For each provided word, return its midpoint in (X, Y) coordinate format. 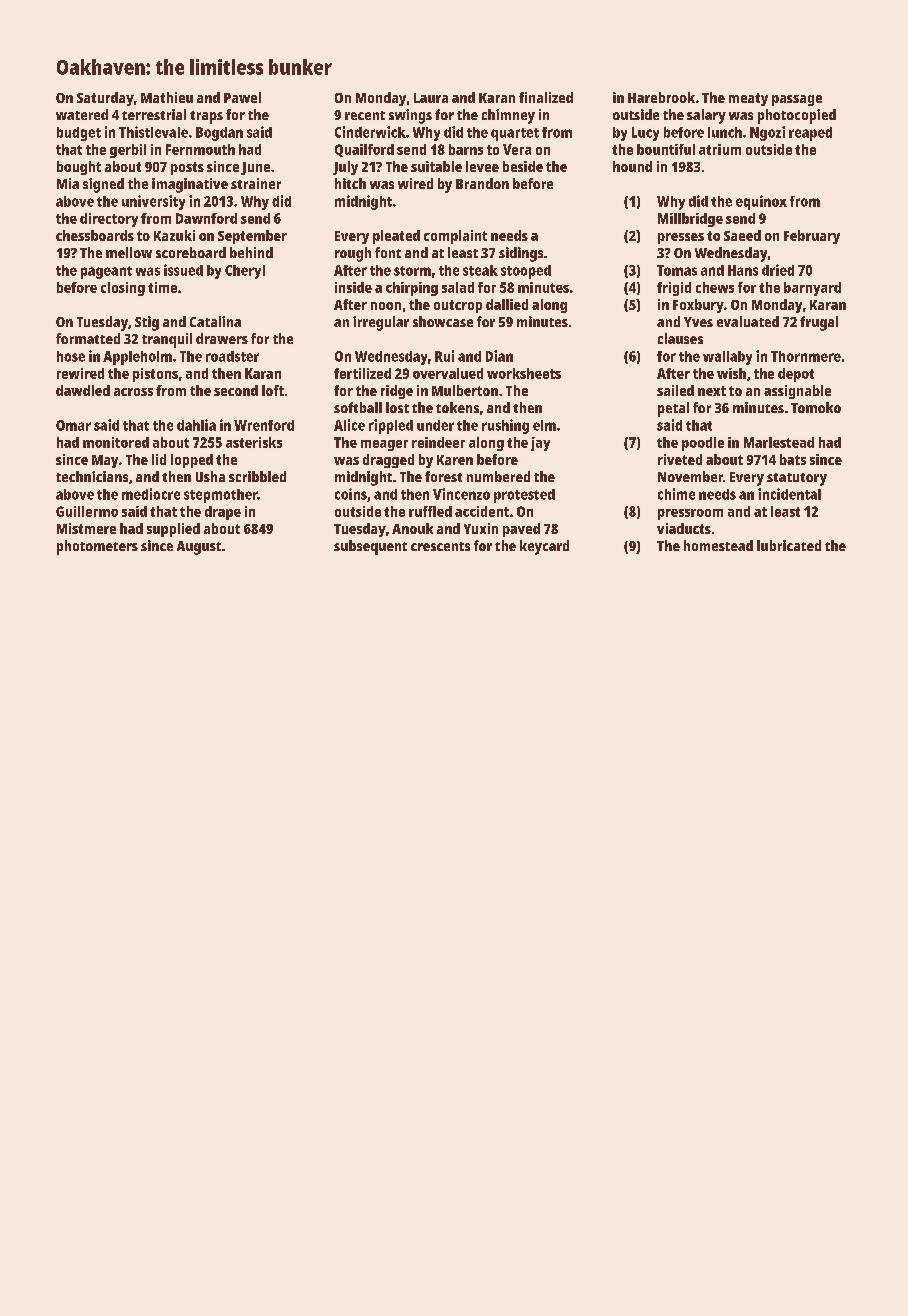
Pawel (242, 97)
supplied (173, 530)
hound (632, 166)
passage (797, 100)
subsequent (370, 547)
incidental (789, 494)
